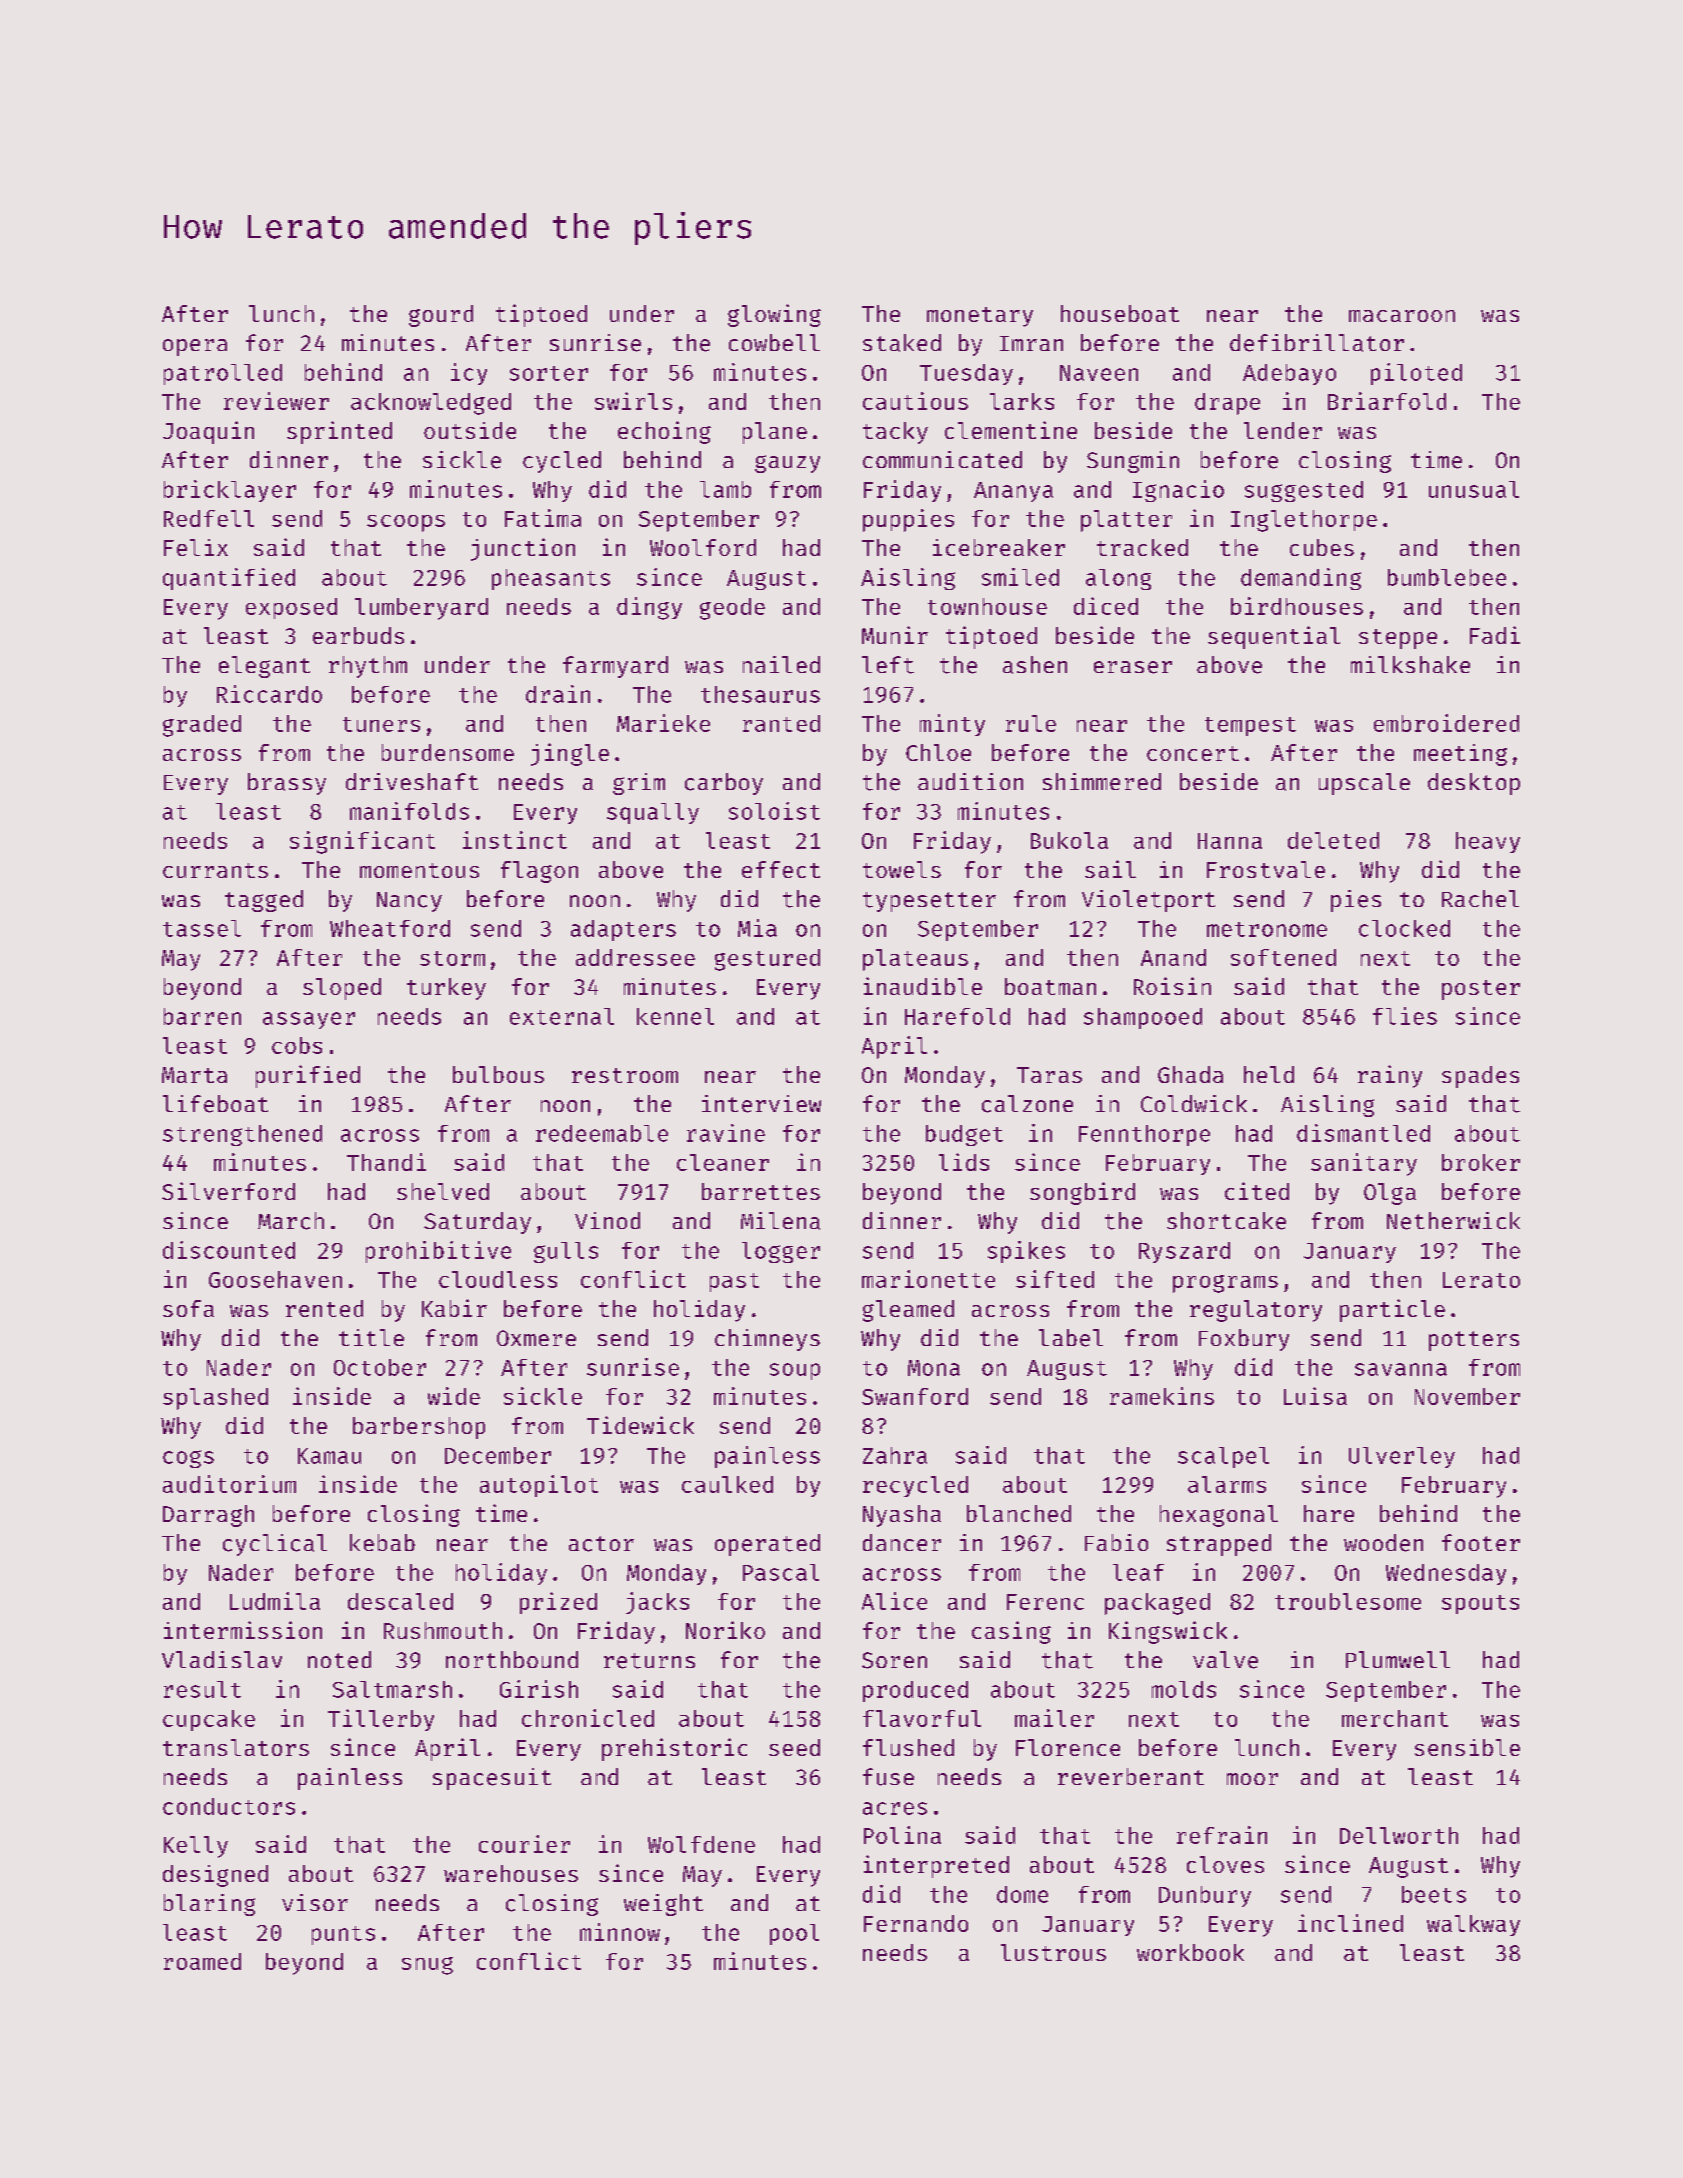 This image has height=2178, width=1683. Describe the element at coordinates (774, 342) in the image. I see `cowbell` at that location.
